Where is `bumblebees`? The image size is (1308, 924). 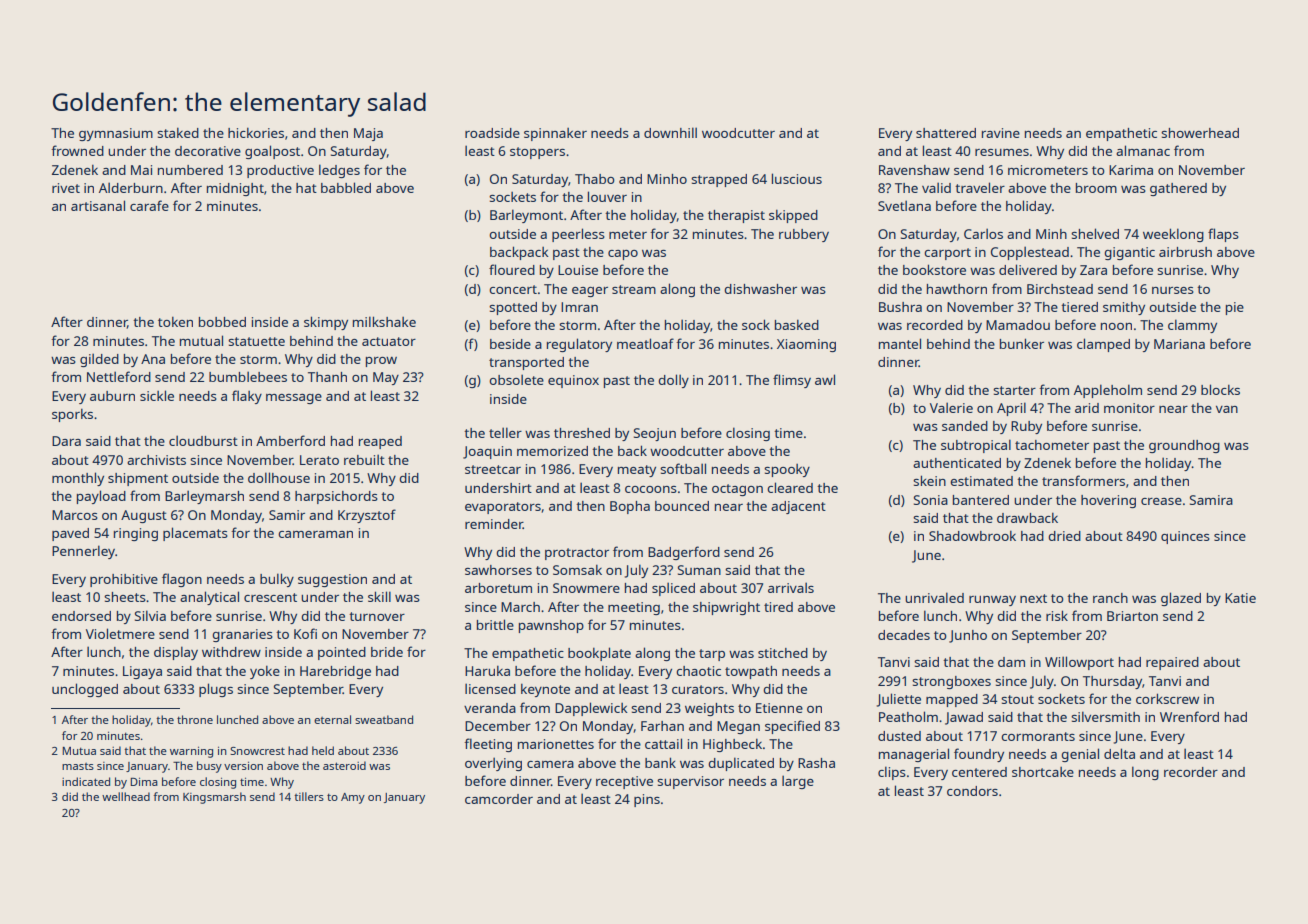 bumblebees is located at coordinates (248, 376).
